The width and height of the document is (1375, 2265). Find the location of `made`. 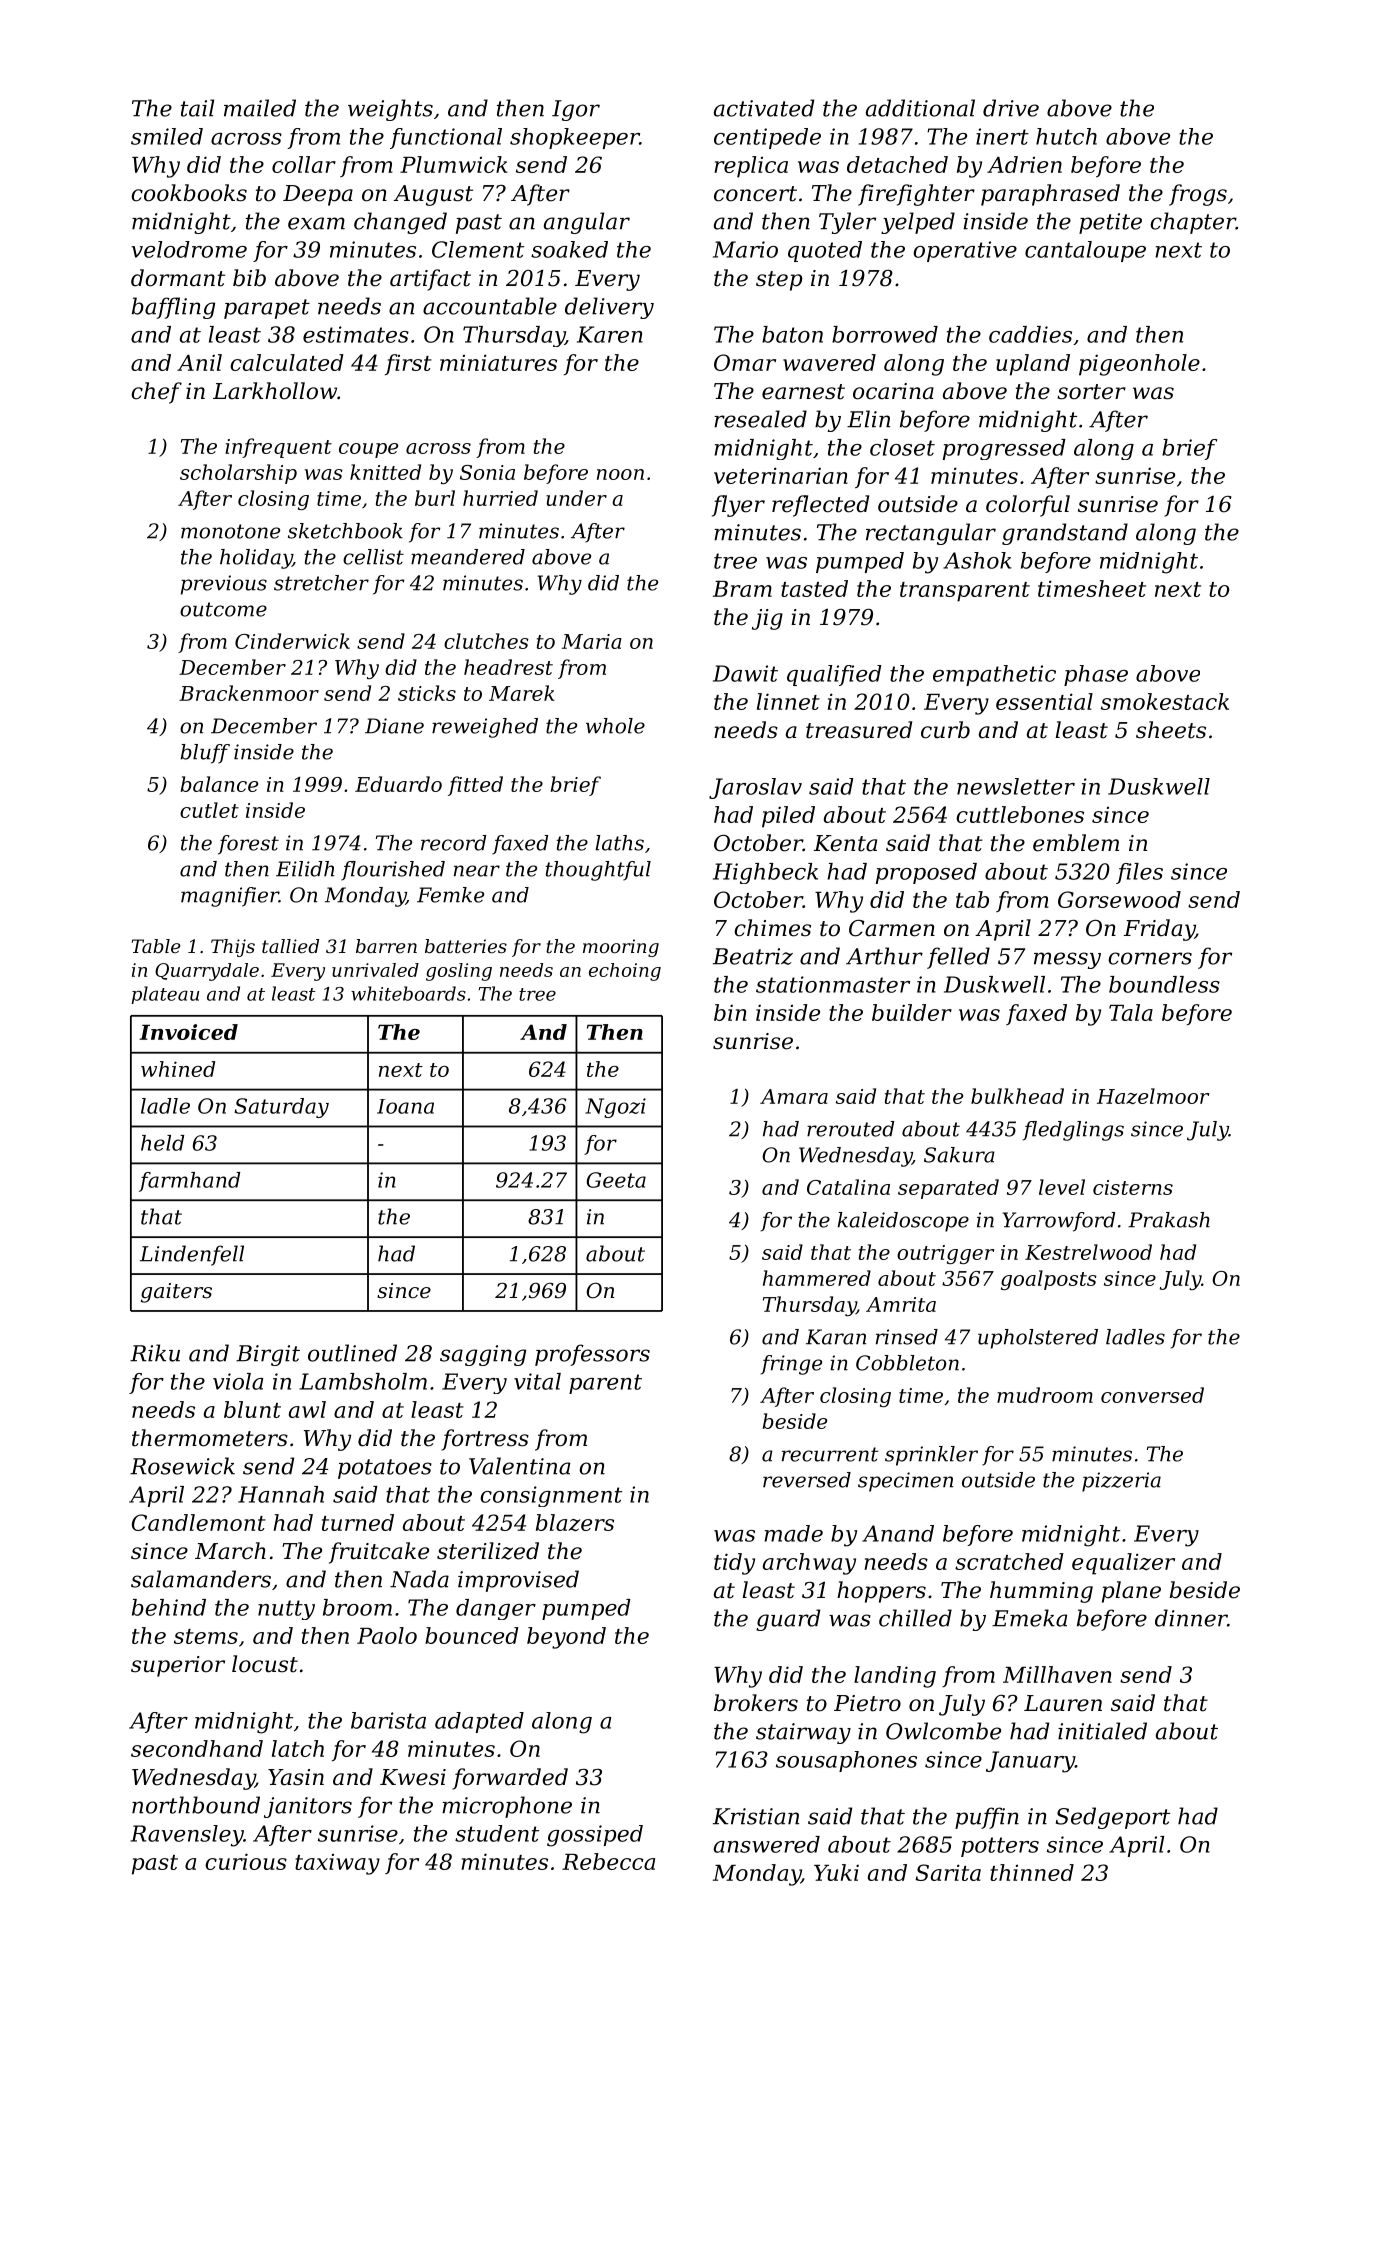

made is located at coordinates (793, 1533).
